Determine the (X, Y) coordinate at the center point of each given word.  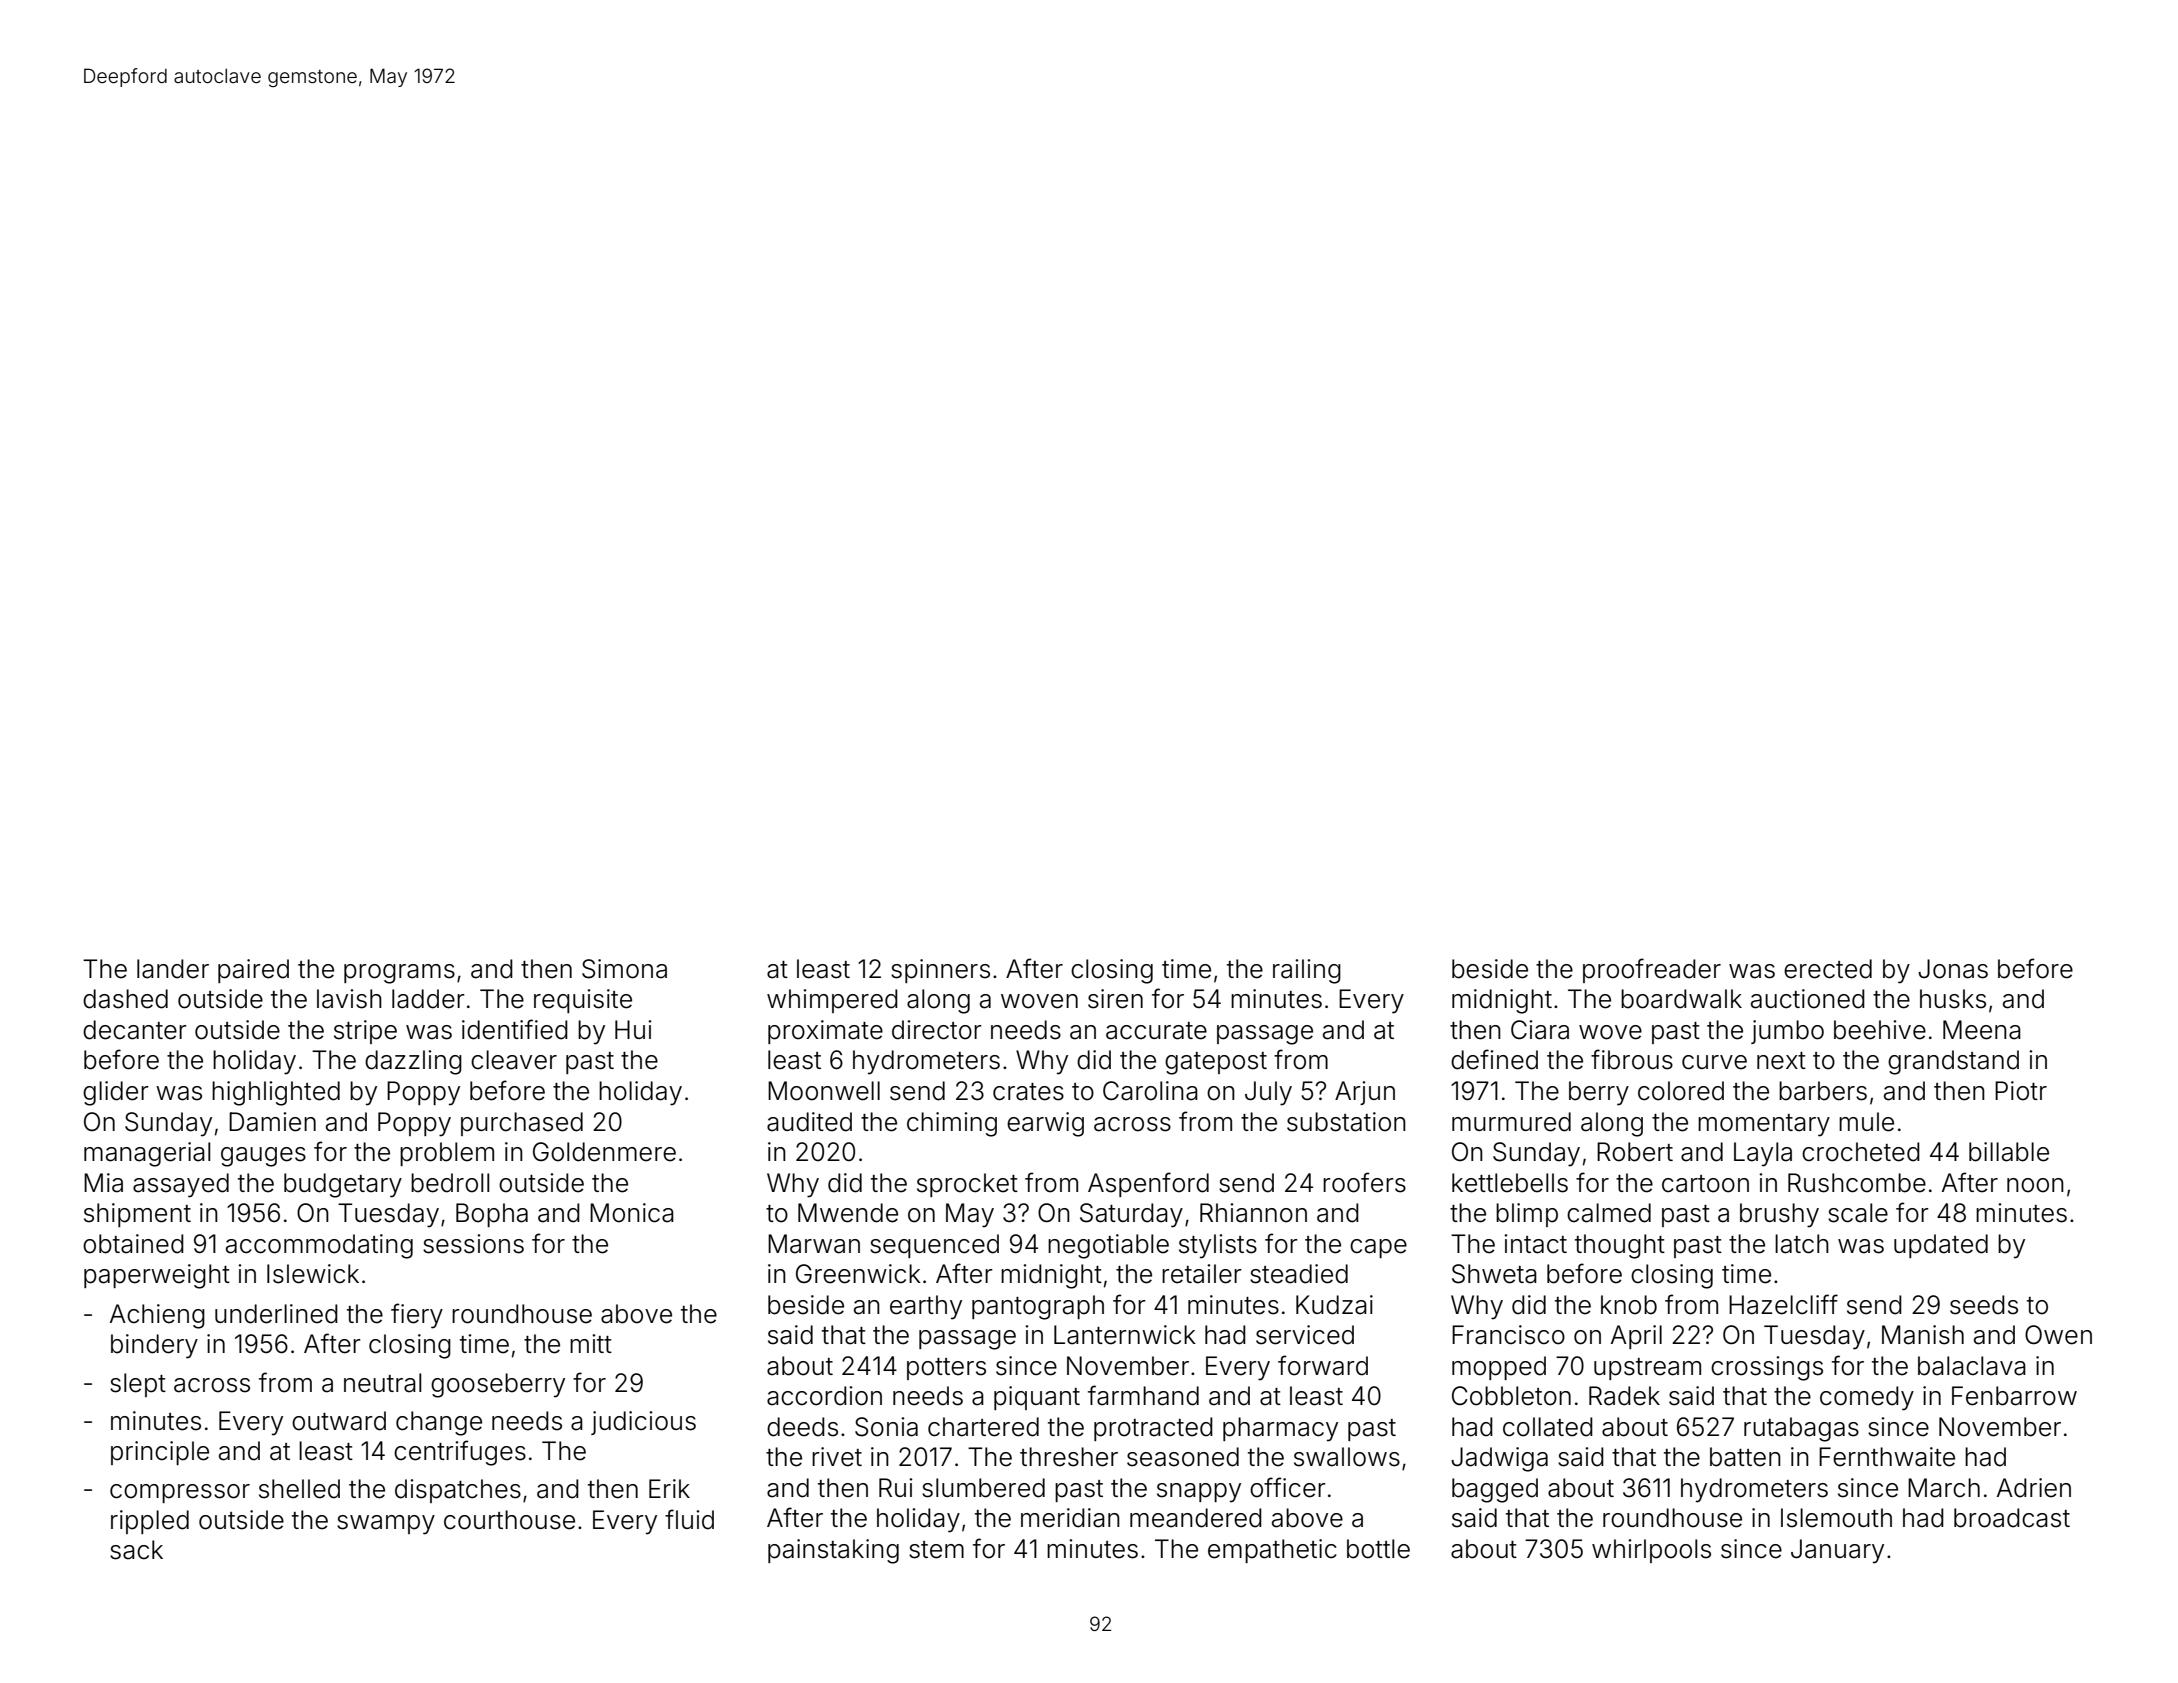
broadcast (2012, 1518)
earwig (1045, 1124)
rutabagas (1801, 1429)
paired (253, 971)
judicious (643, 1423)
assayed (181, 1185)
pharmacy (1280, 1429)
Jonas (1953, 969)
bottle (1378, 1549)
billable (2009, 1152)
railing (1307, 971)
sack (136, 1550)
